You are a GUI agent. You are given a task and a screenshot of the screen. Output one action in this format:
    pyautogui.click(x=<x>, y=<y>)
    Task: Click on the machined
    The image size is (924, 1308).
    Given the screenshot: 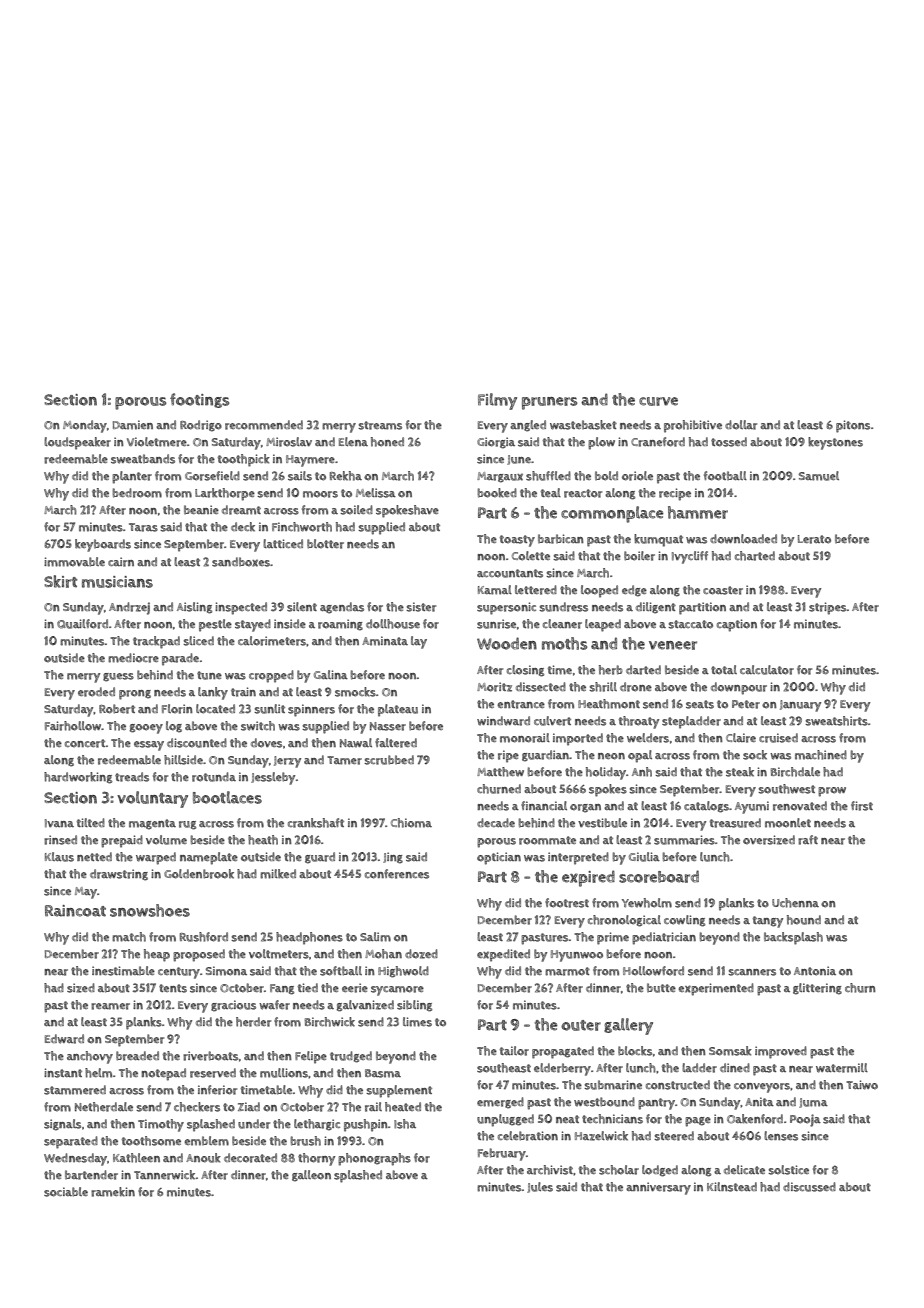 What is the action you would take?
    pyautogui.click(x=821, y=755)
